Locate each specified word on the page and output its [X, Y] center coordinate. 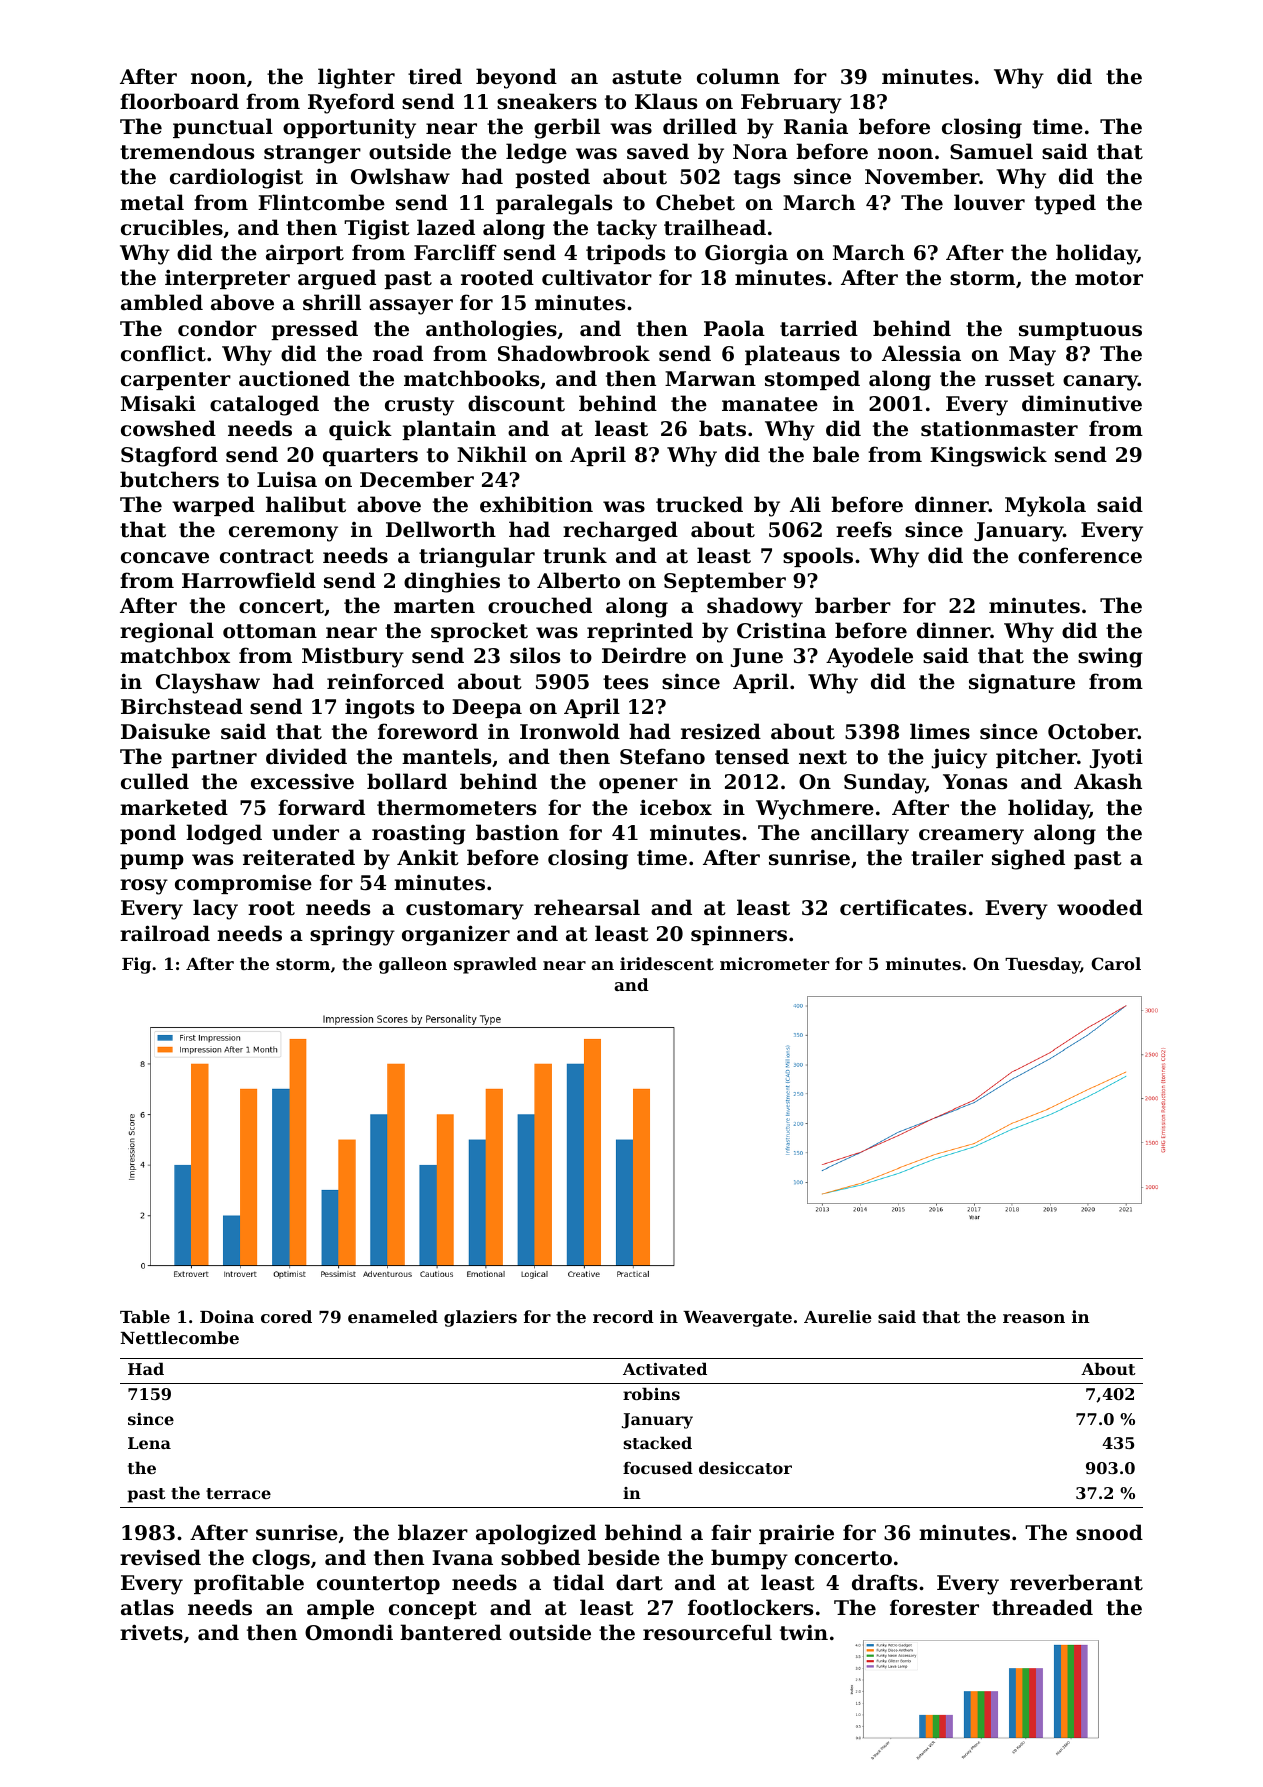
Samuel [991, 151]
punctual [223, 128]
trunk [575, 555]
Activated [665, 1368]
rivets [151, 1632]
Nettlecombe [179, 1337]
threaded [1042, 1607]
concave [165, 558]
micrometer [774, 963]
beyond [516, 78]
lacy [215, 909]
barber [853, 605]
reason [1034, 1318]
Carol [1116, 963]
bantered [451, 1632]
